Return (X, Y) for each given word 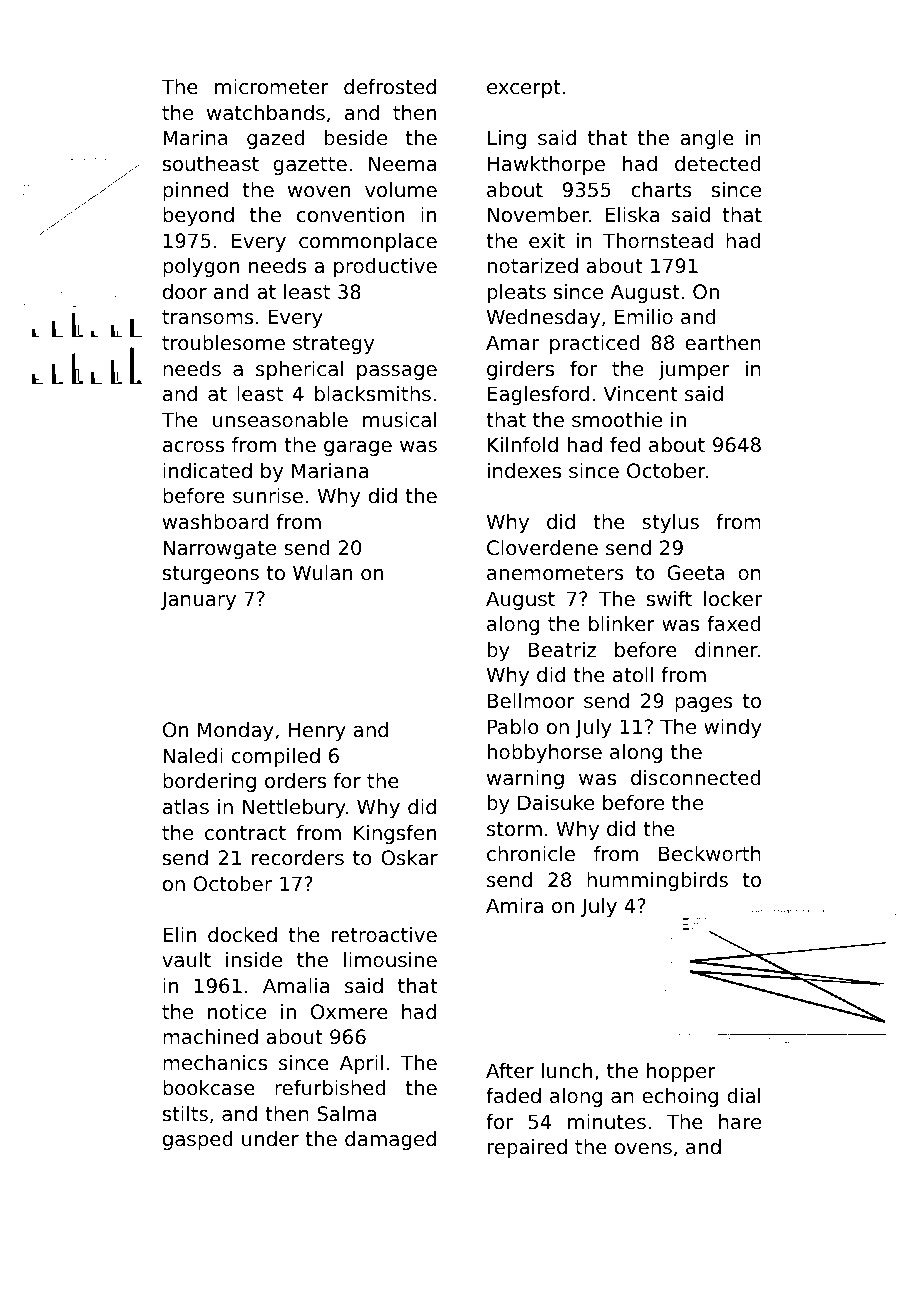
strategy (333, 345)
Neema (402, 164)
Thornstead (658, 241)
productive (385, 267)
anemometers (555, 573)
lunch (567, 1071)
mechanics (215, 1063)
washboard (215, 522)
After (510, 1070)
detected (718, 164)
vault (186, 959)
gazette (310, 166)
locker (733, 599)
